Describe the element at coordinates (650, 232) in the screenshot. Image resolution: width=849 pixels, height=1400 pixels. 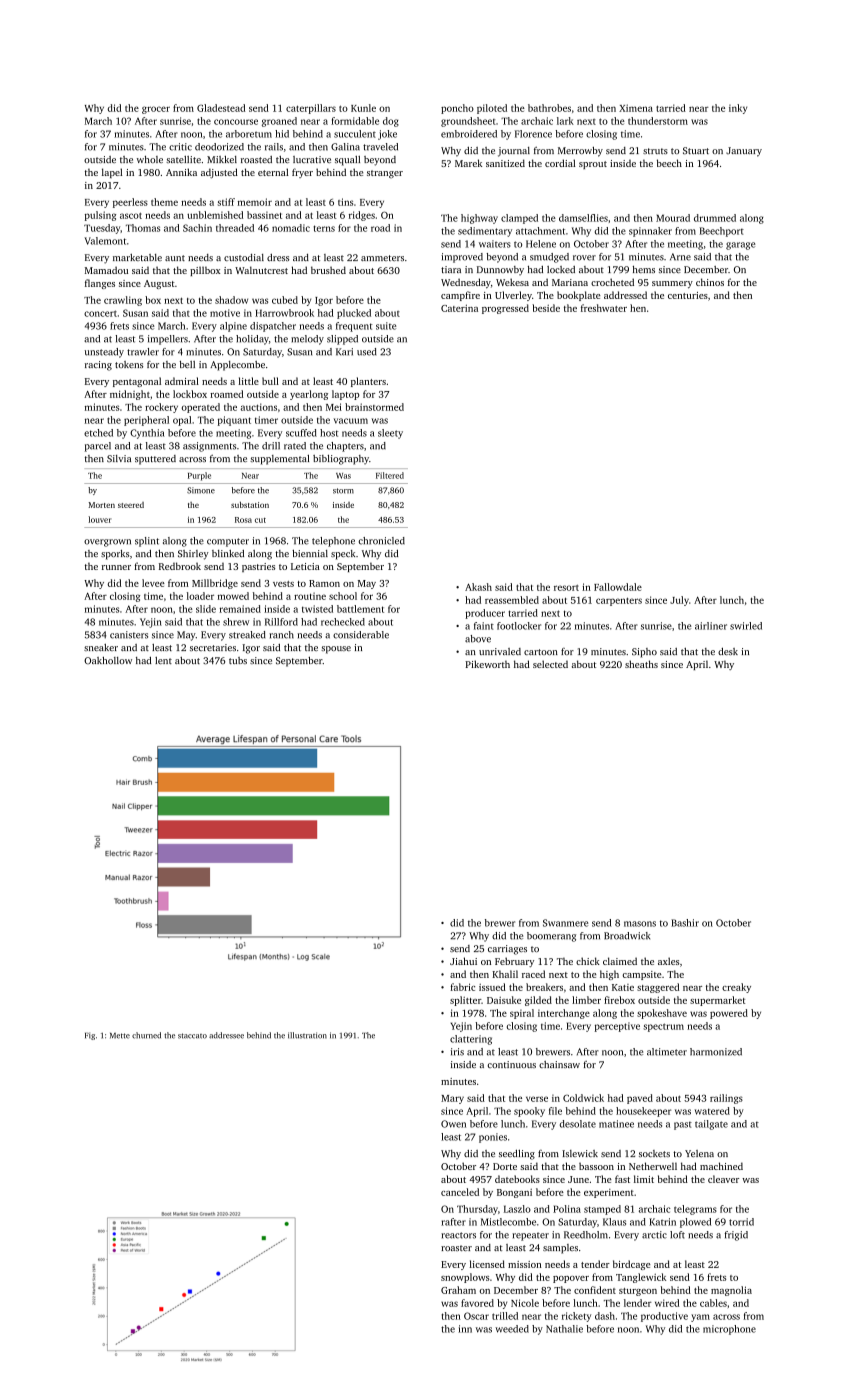
I see `spinnaker` at that location.
